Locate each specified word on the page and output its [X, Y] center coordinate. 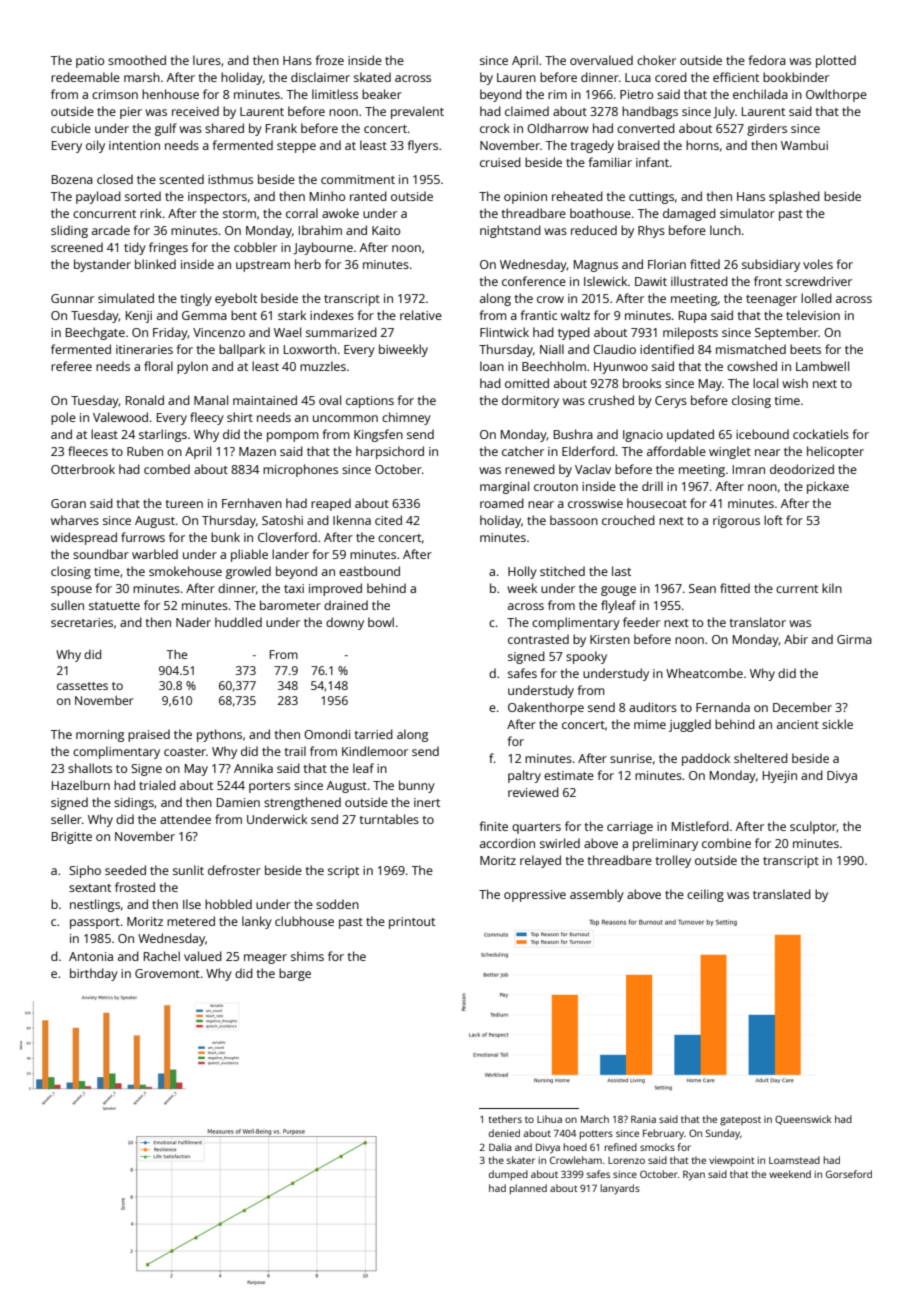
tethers [505, 1119]
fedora [767, 60]
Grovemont [167, 973]
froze [330, 60]
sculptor [813, 827]
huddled [238, 622]
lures [207, 60]
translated [782, 894]
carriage [630, 828]
